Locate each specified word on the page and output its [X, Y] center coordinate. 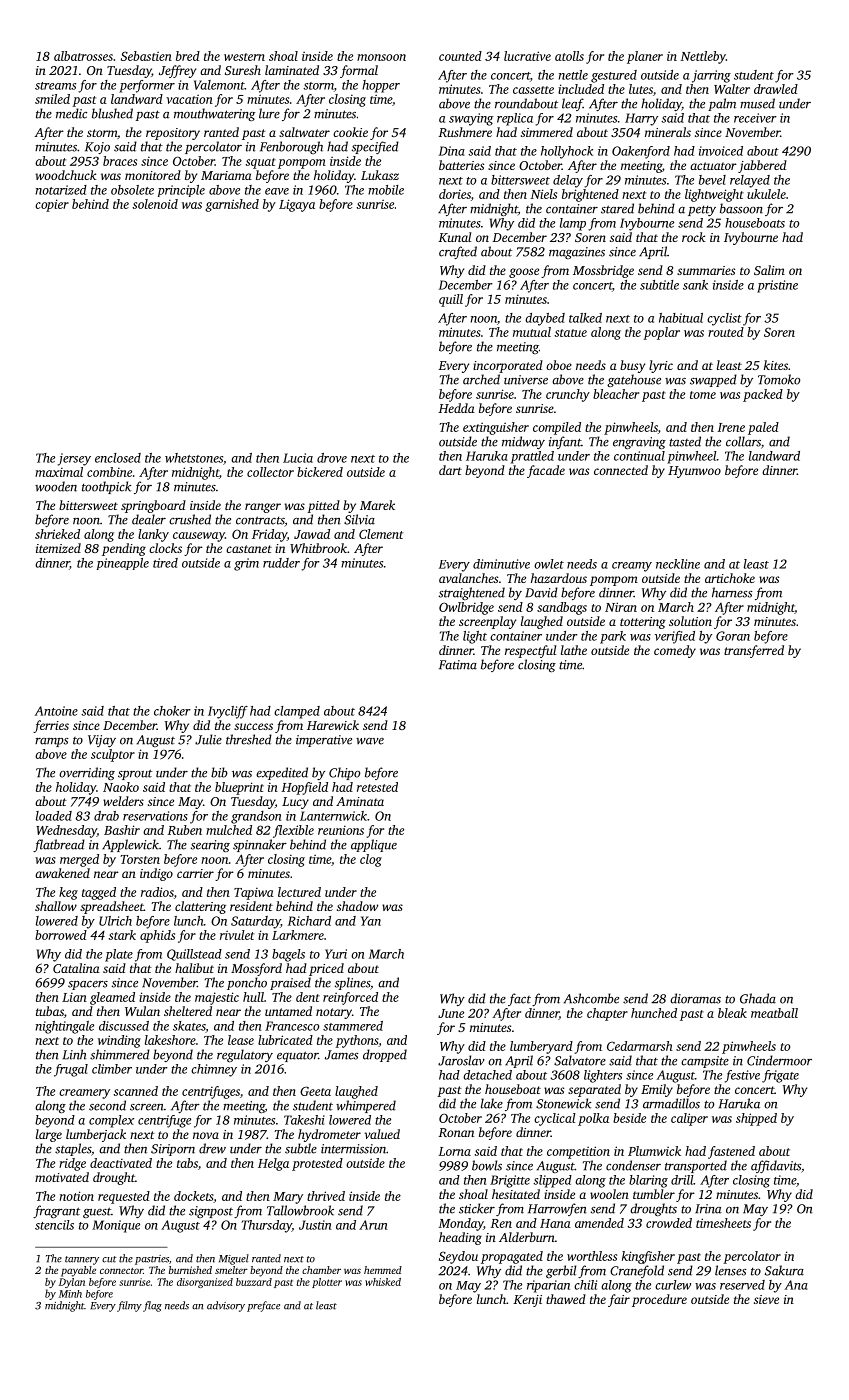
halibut [194, 968]
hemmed [383, 1270]
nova [206, 1135]
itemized [58, 548]
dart [450, 470]
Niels [544, 194]
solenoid [155, 204]
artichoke [730, 578]
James [341, 1055]
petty [702, 211]
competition [578, 1152]
